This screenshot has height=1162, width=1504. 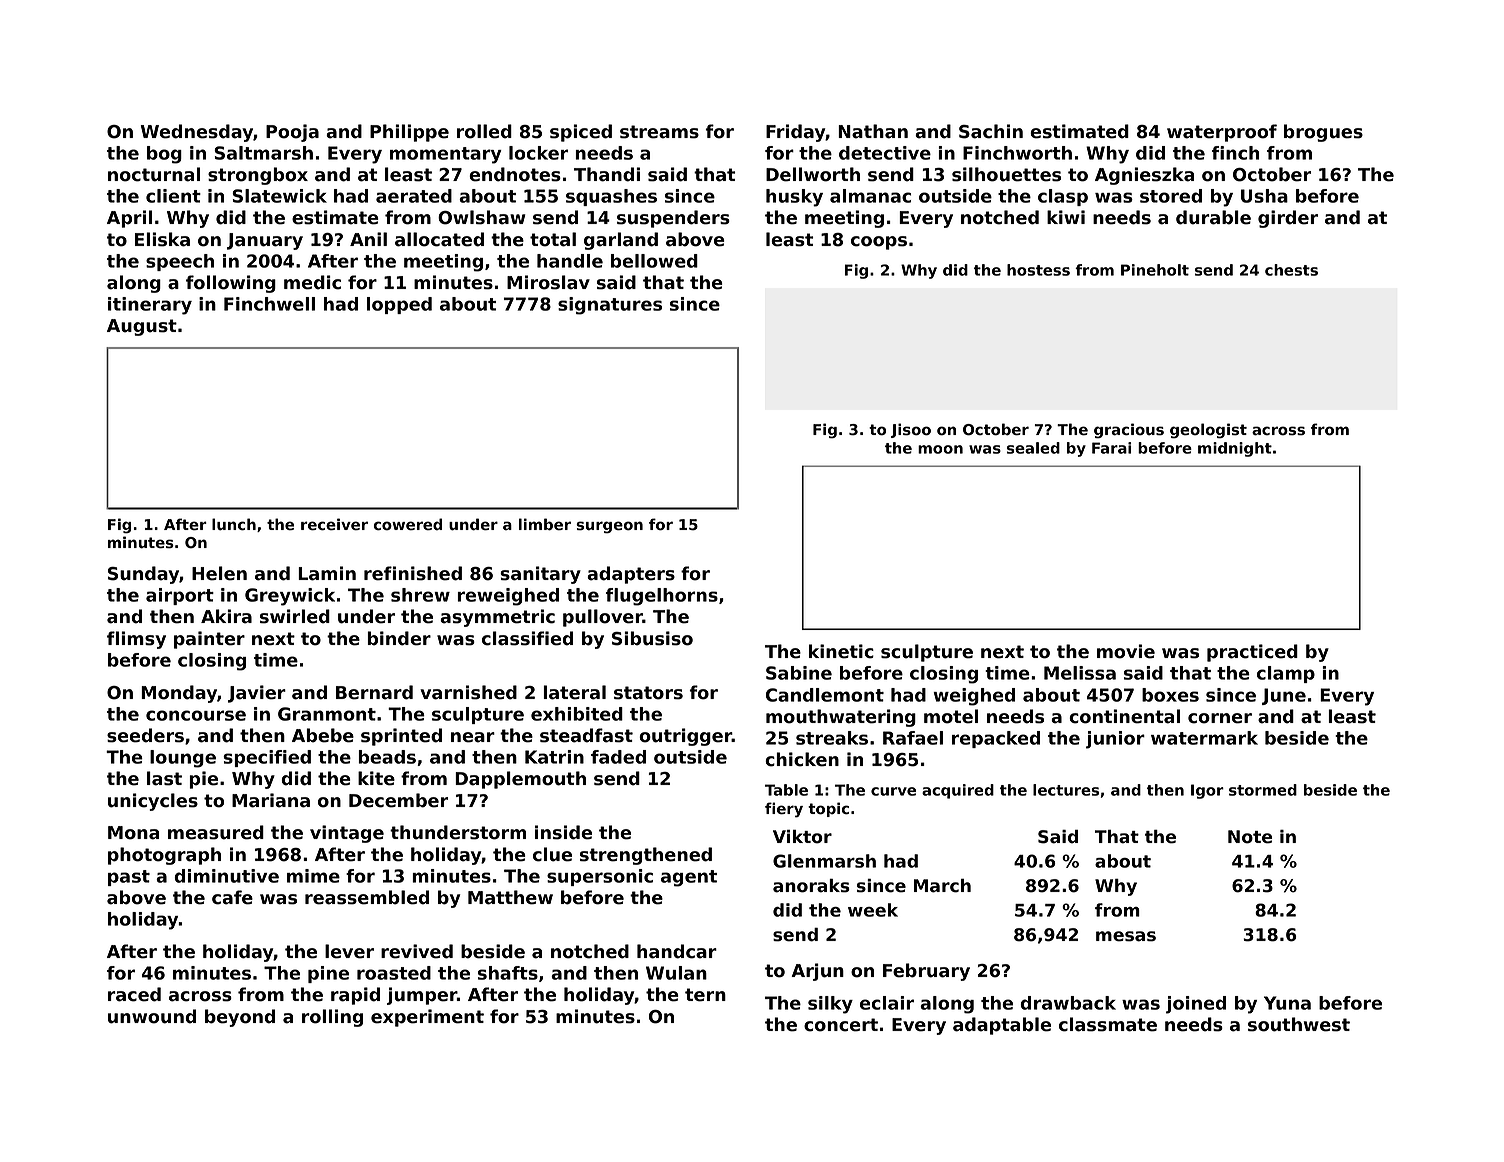 What do you see at coordinates (142, 327) in the screenshot?
I see `August` at bounding box center [142, 327].
